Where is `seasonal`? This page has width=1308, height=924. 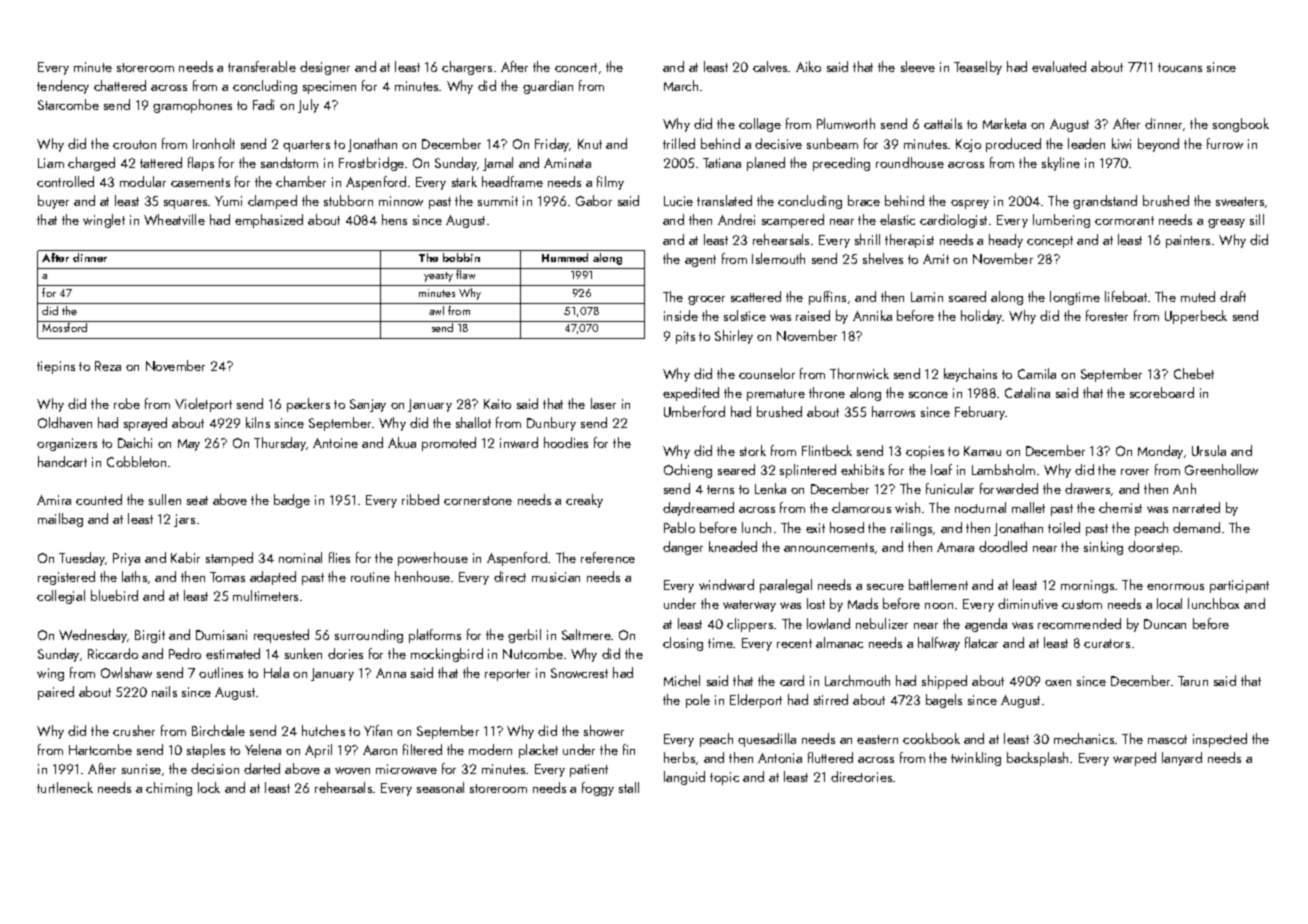 seasonal is located at coordinates (440, 787).
